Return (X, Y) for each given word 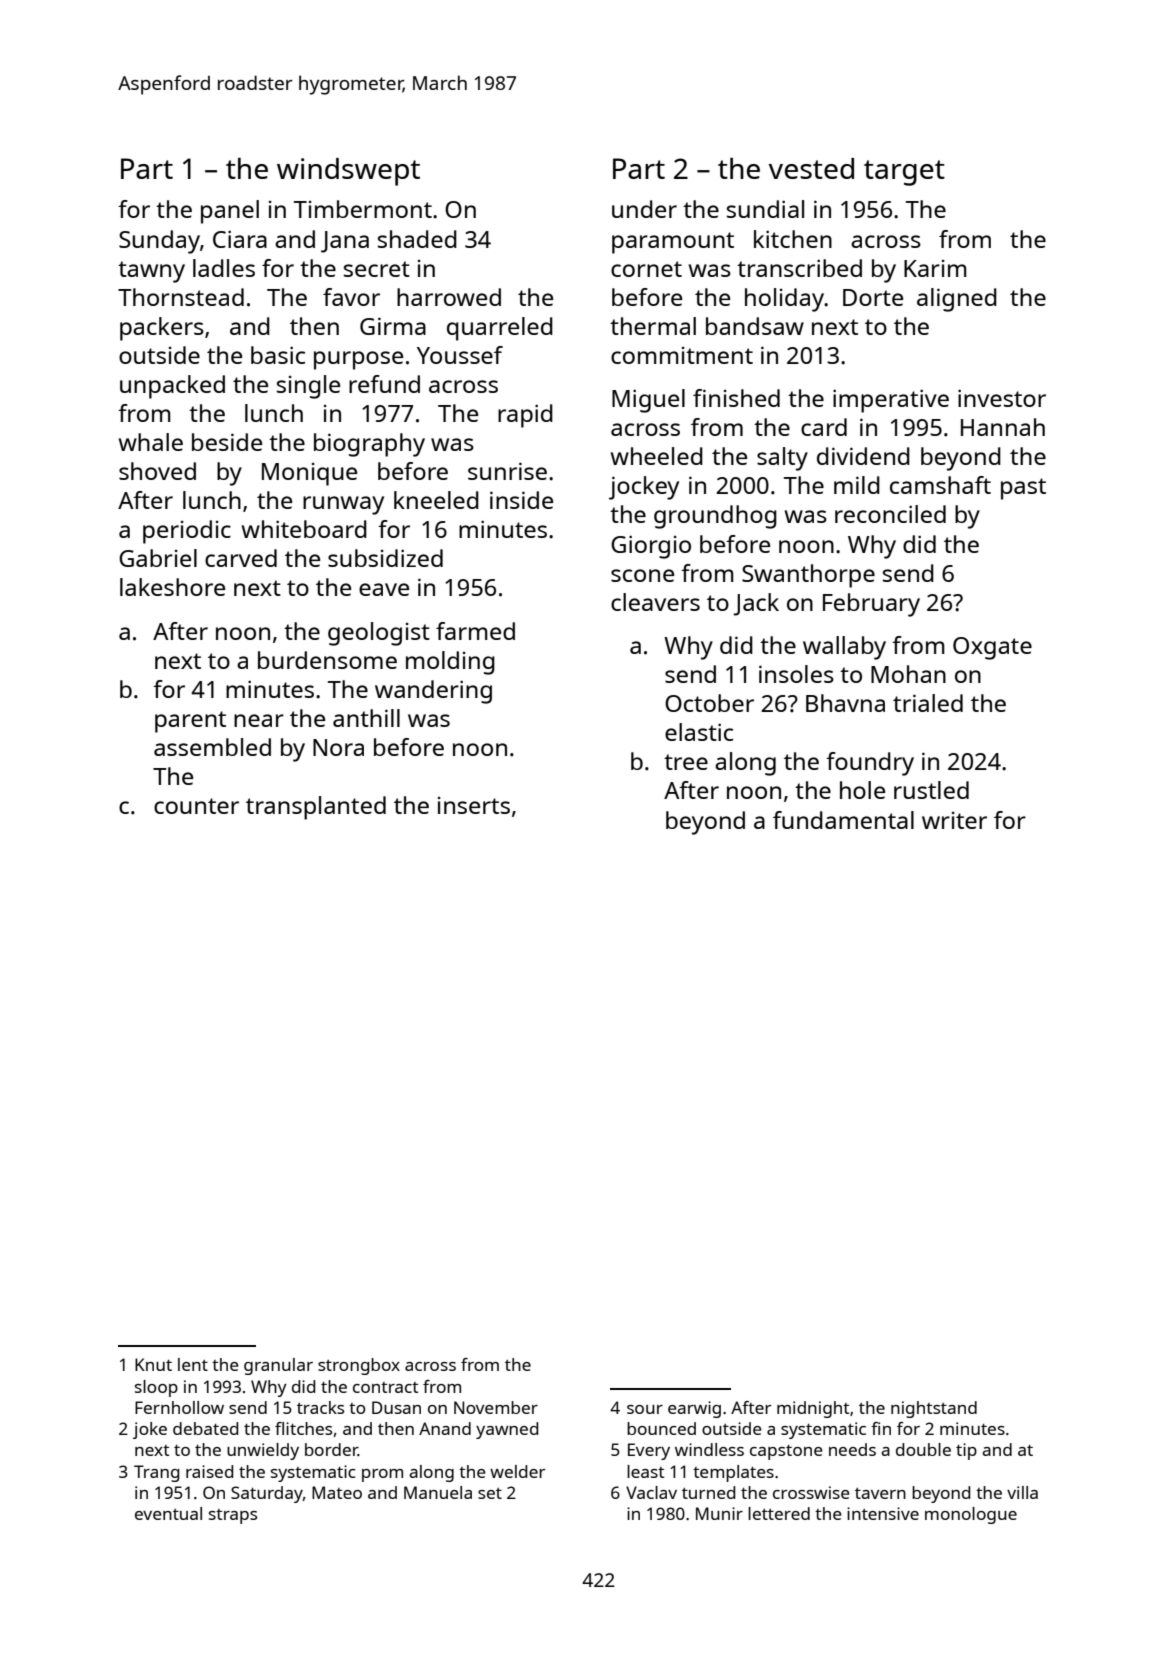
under (644, 209)
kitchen (793, 239)
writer (954, 820)
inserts (474, 805)
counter (196, 806)
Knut (153, 1364)
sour (645, 1409)
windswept (348, 172)
